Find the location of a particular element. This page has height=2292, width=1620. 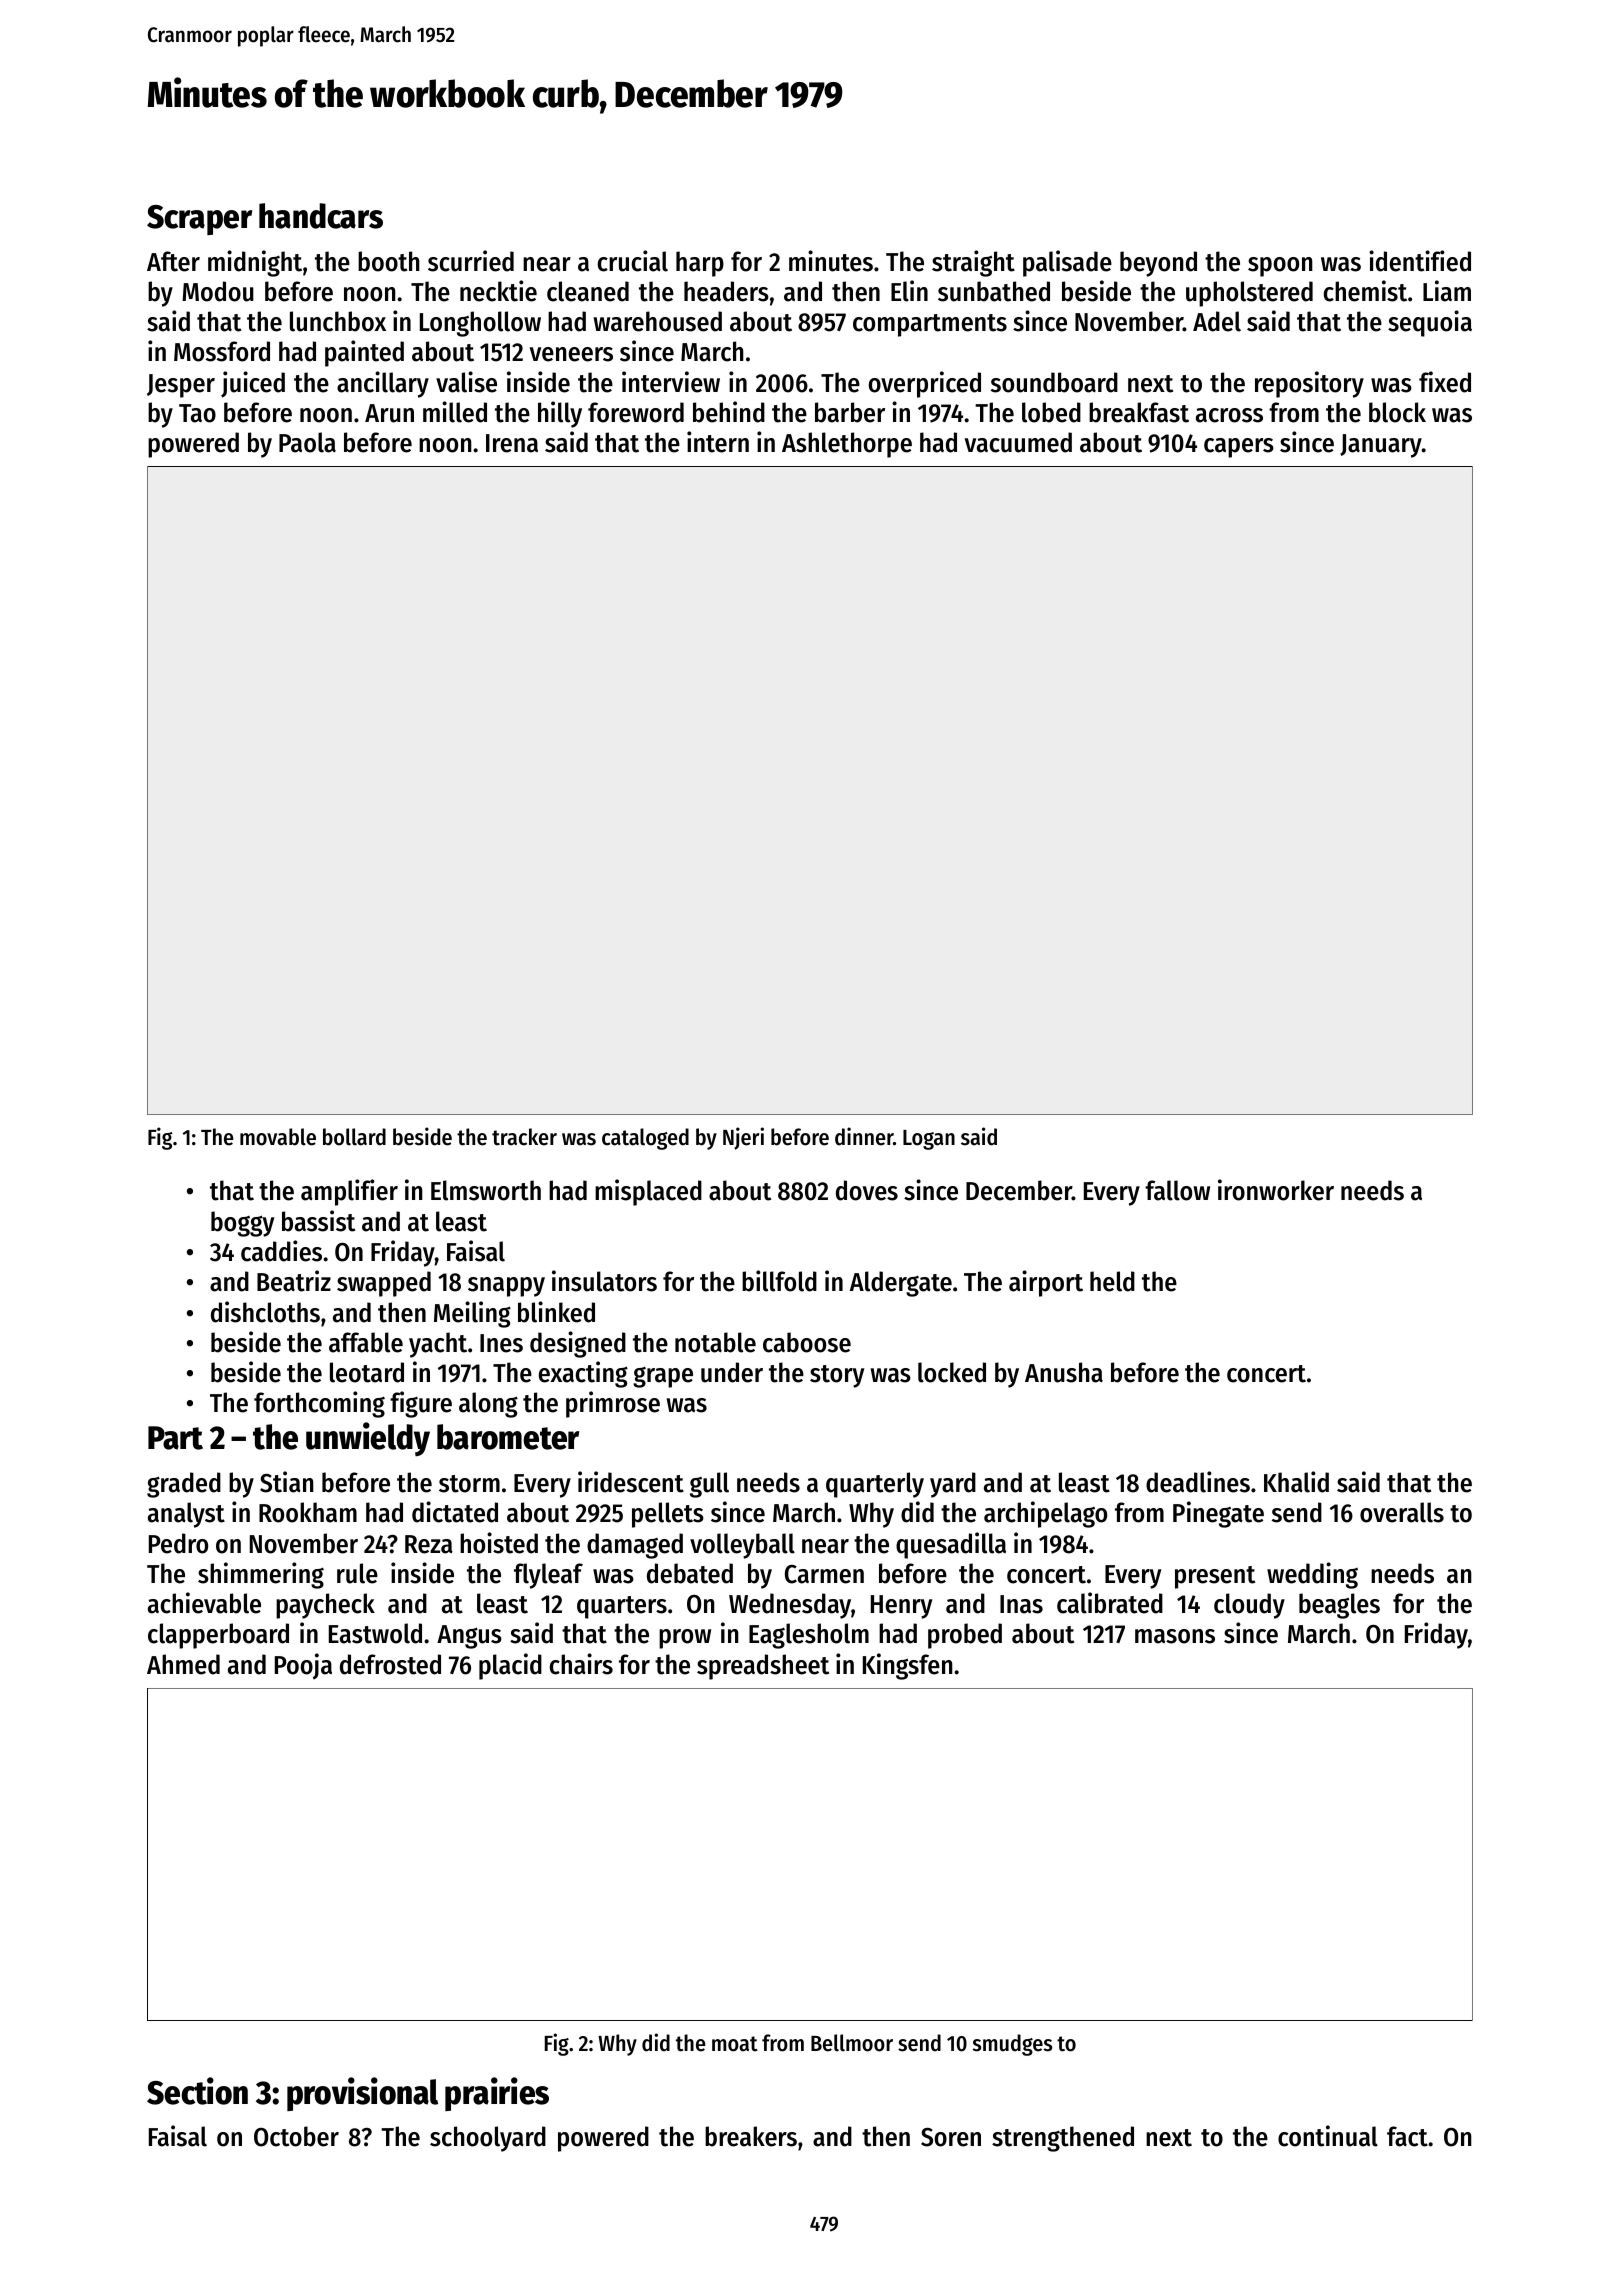

juiced is located at coordinates (253, 384).
